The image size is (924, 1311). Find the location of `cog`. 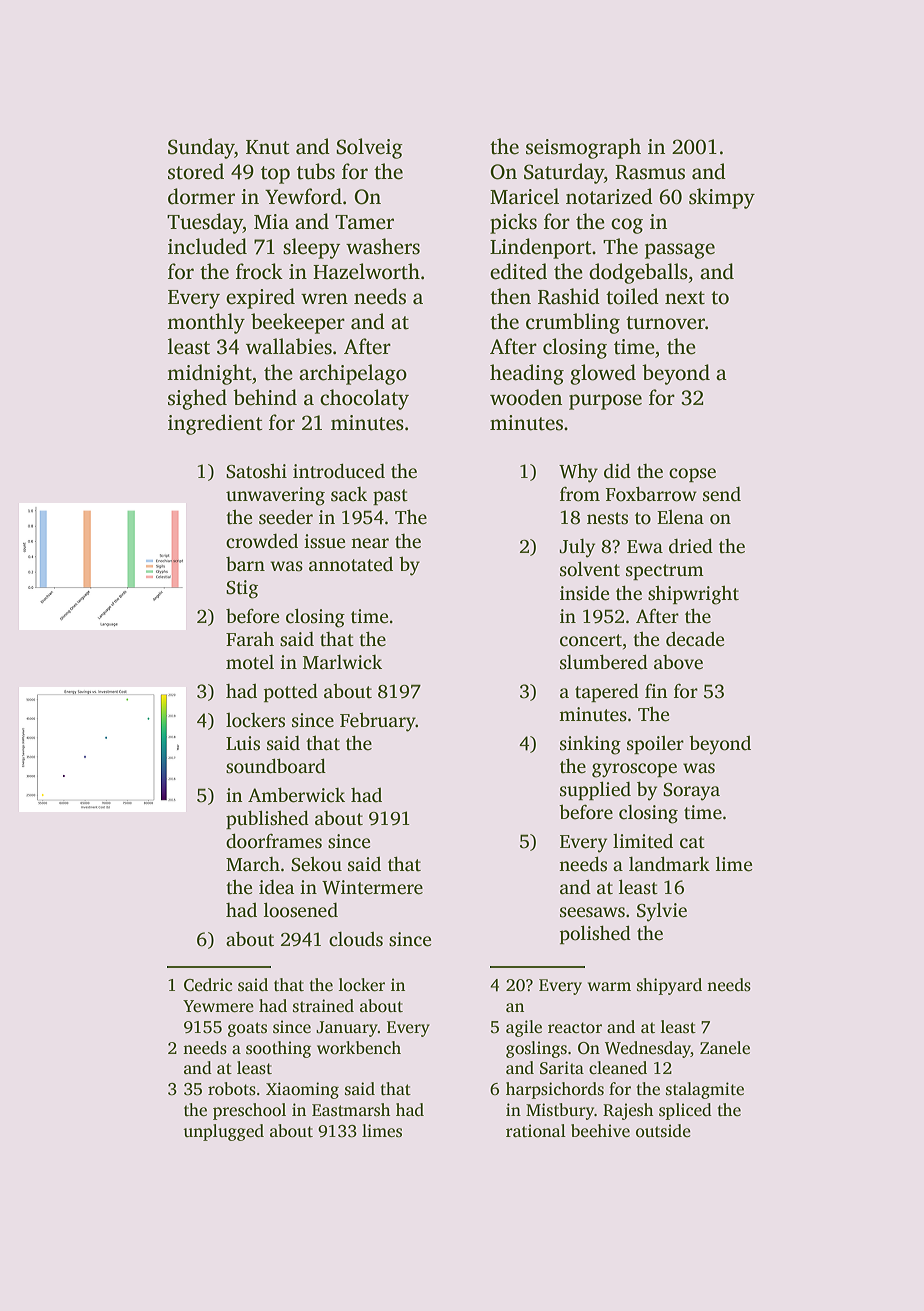

cog is located at coordinates (627, 226).
